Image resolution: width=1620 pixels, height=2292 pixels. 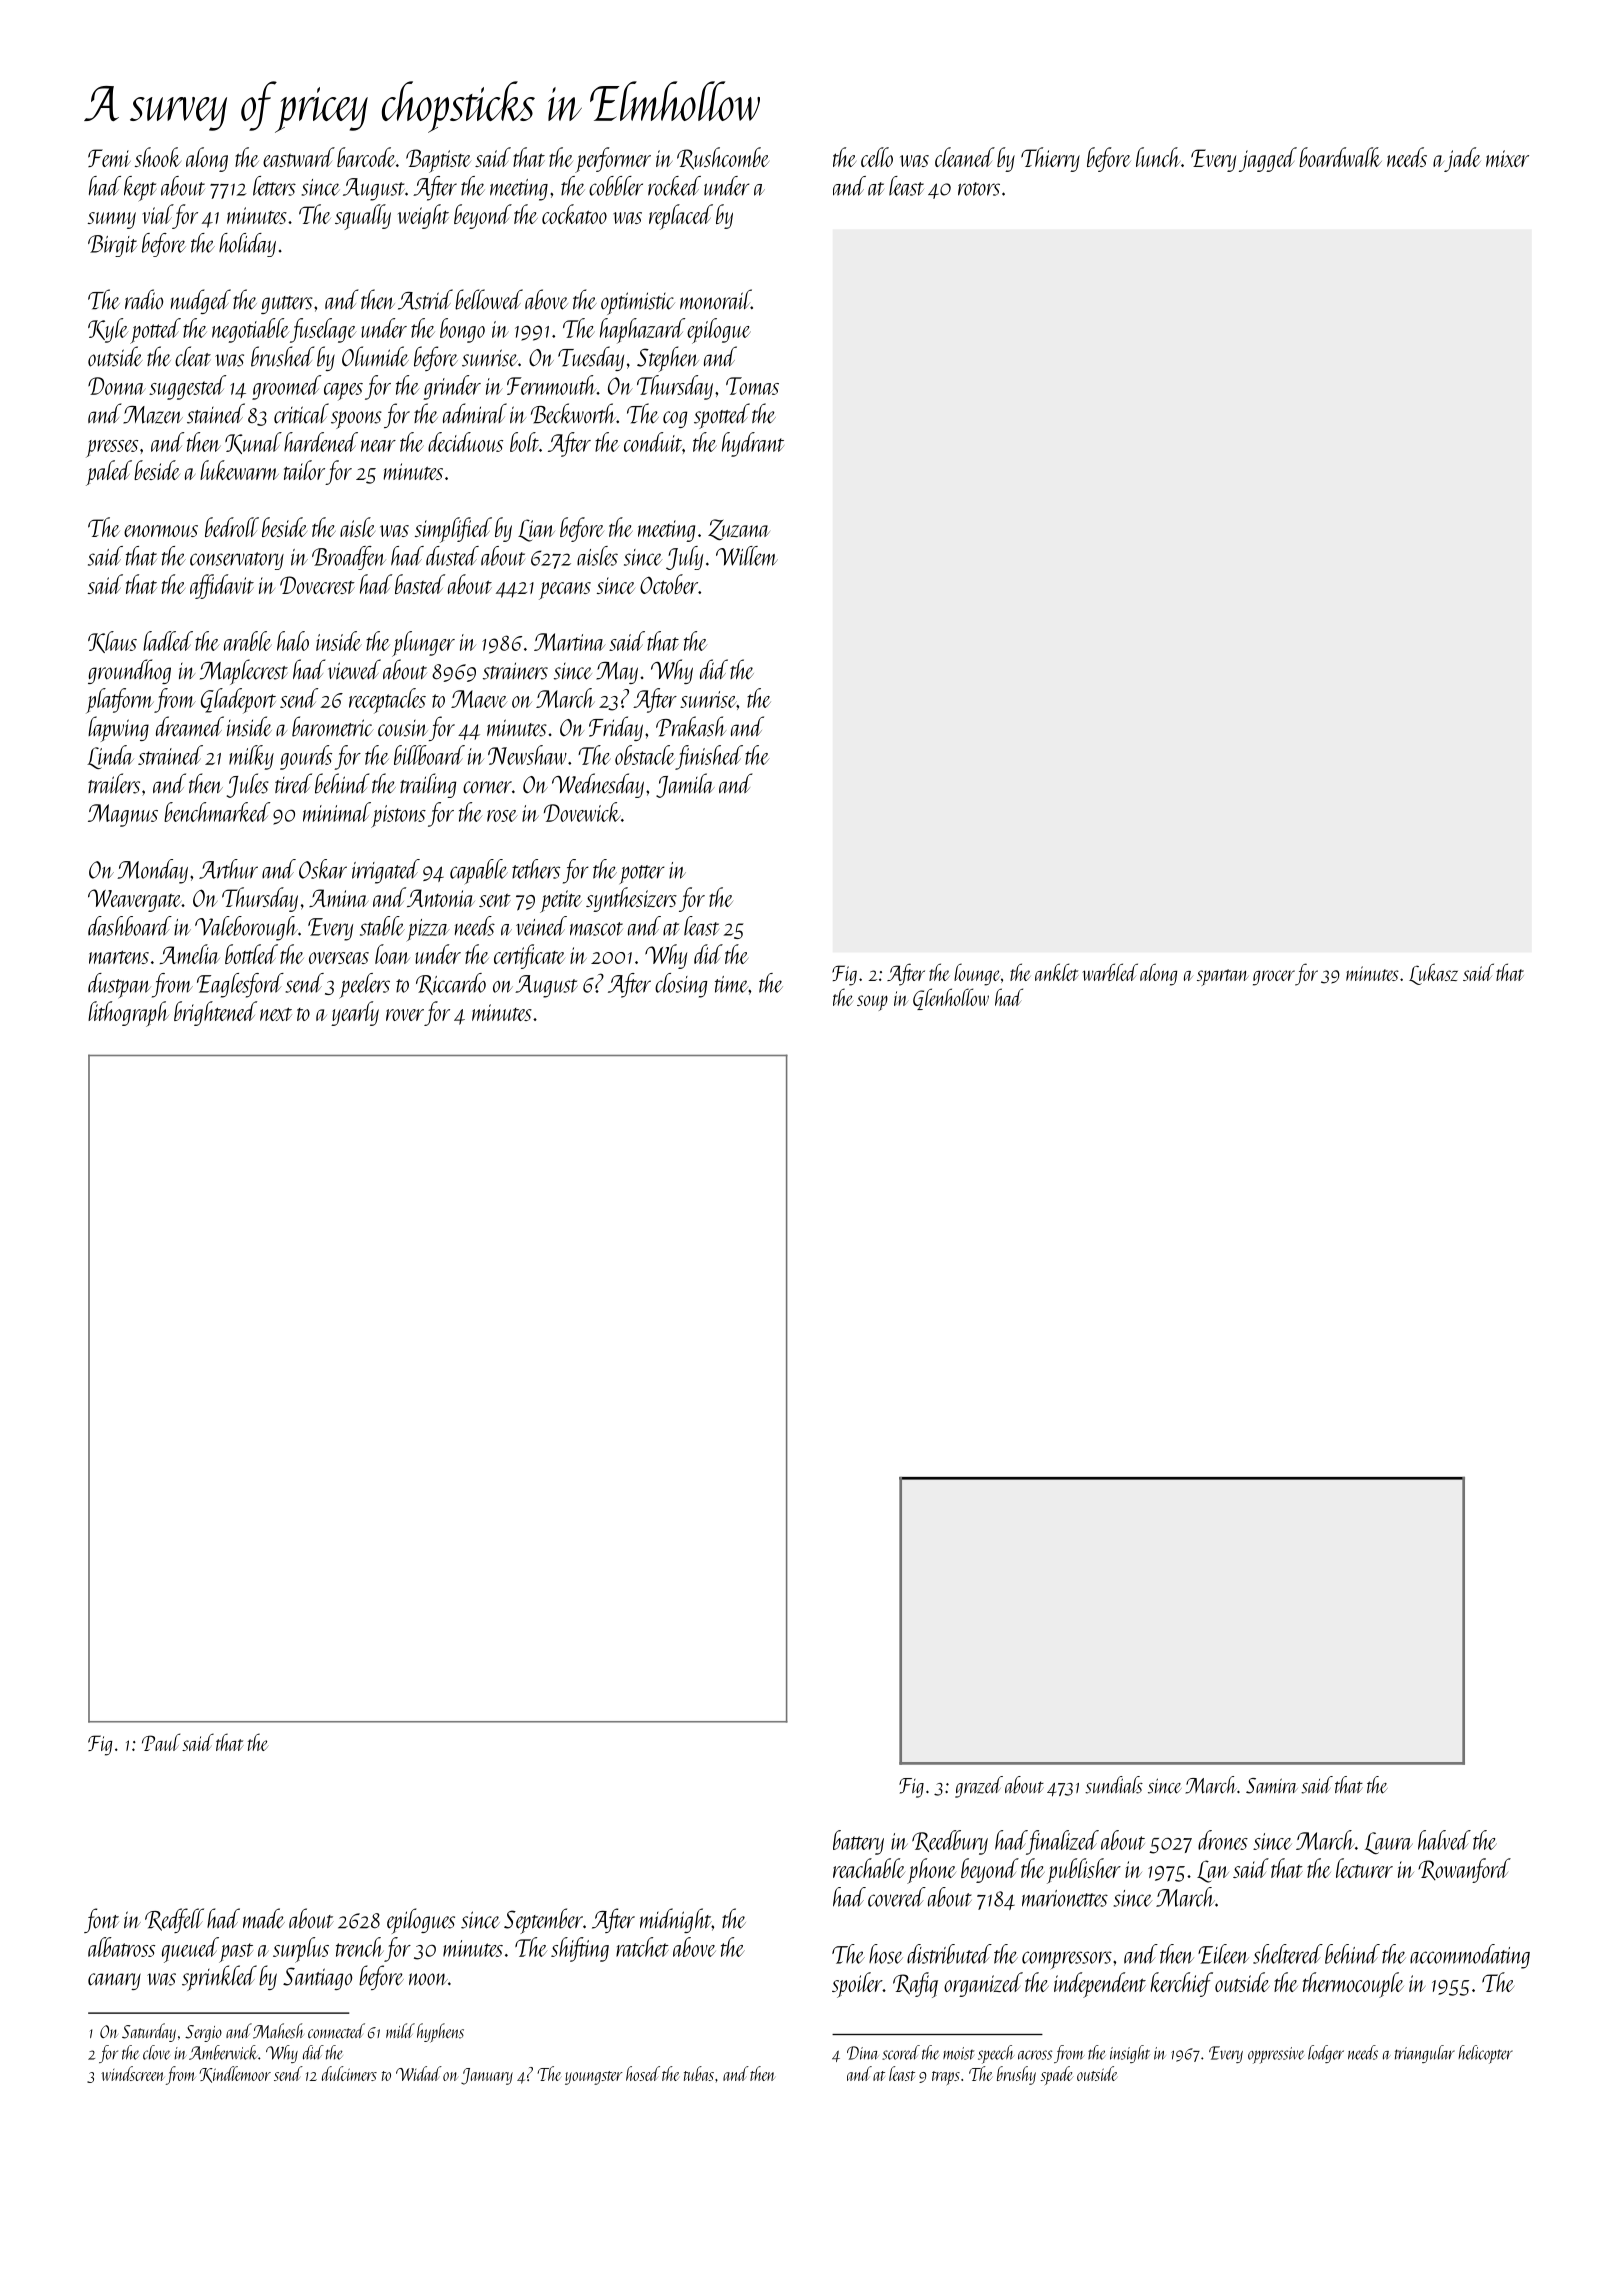 What do you see at coordinates (235, 2074) in the screenshot?
I see `Kindlemoor` at bounding box center [235, 2074].
